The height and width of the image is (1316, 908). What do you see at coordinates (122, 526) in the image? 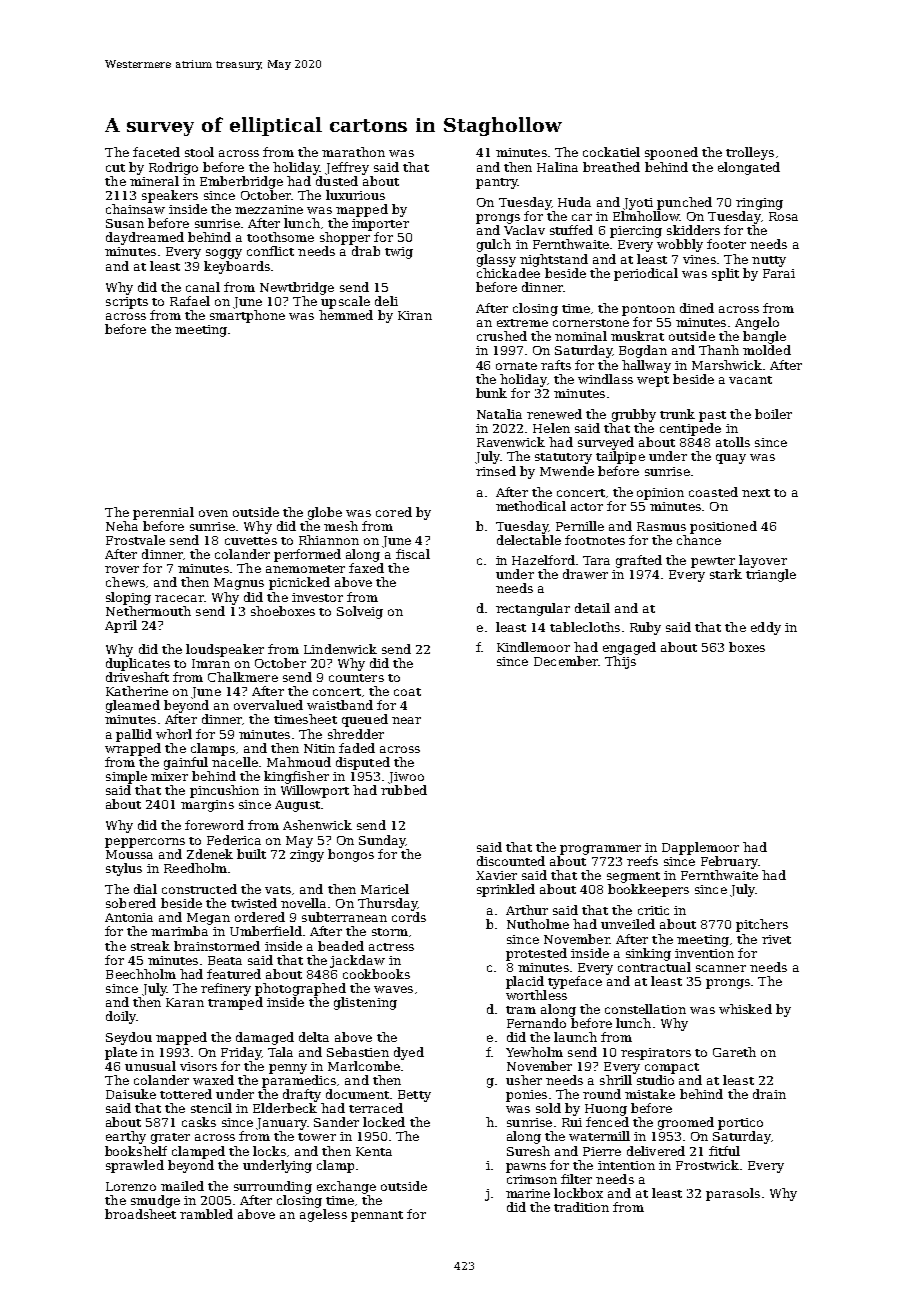
I see `Neha` at bounding box center [122, 526].
